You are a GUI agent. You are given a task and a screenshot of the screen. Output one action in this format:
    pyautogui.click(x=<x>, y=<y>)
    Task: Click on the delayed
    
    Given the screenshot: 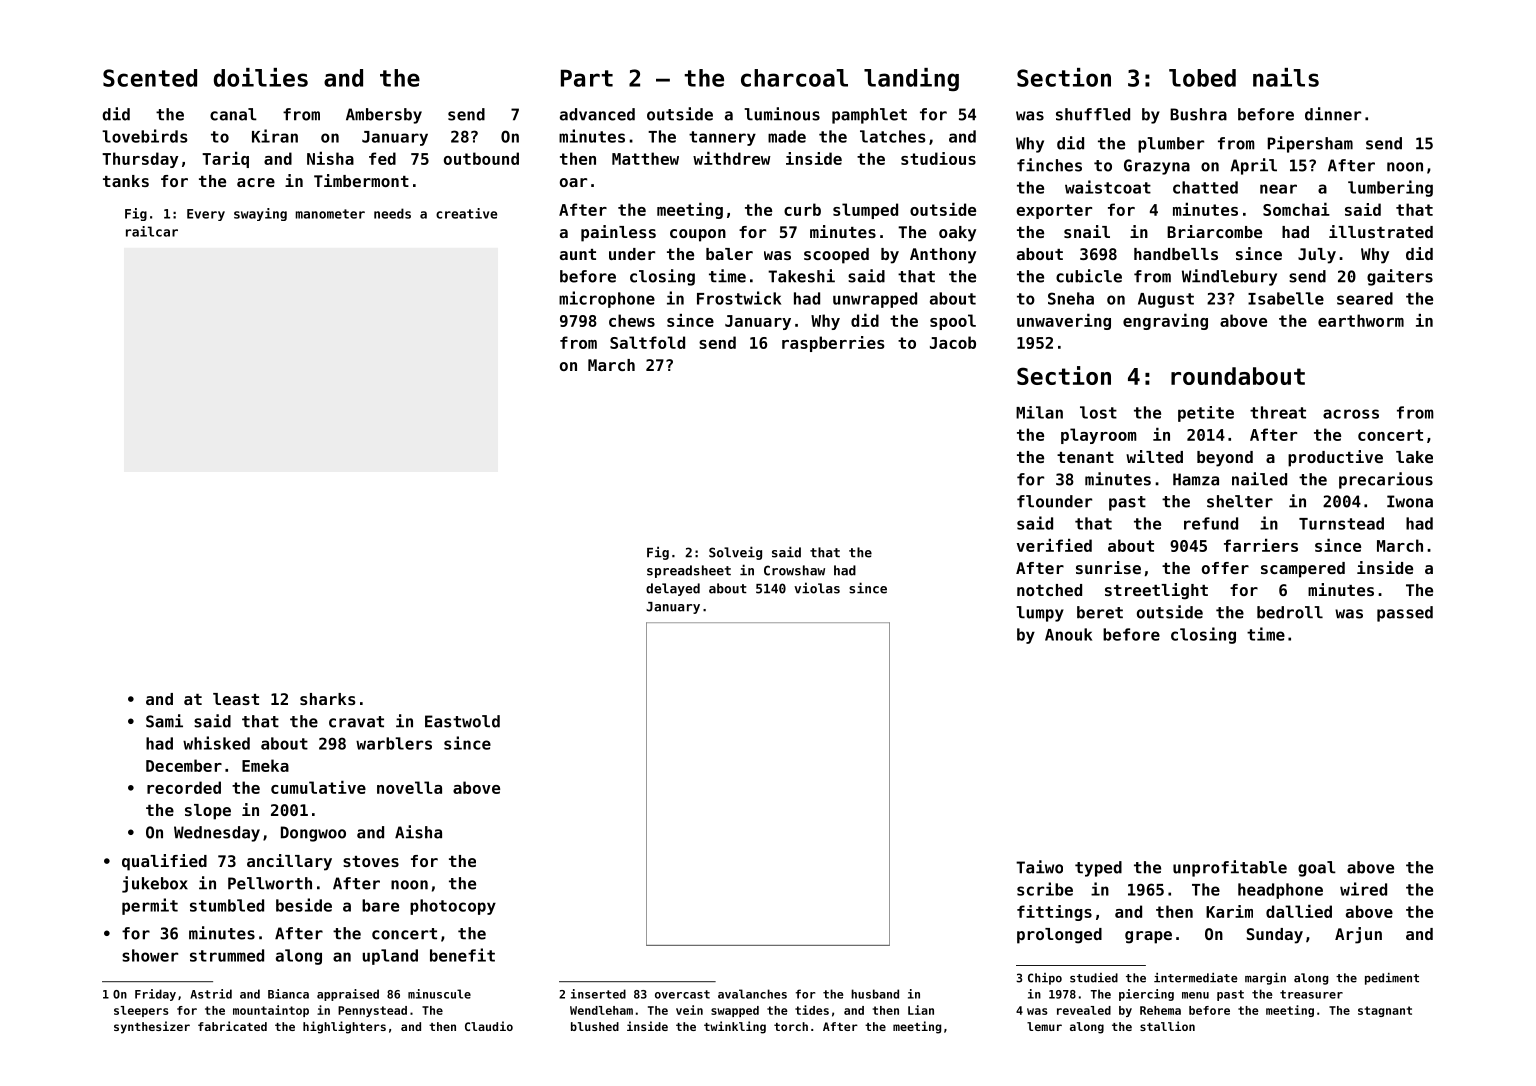 What is the action you would take?
    pyautogui.click(x=673, y=589)
